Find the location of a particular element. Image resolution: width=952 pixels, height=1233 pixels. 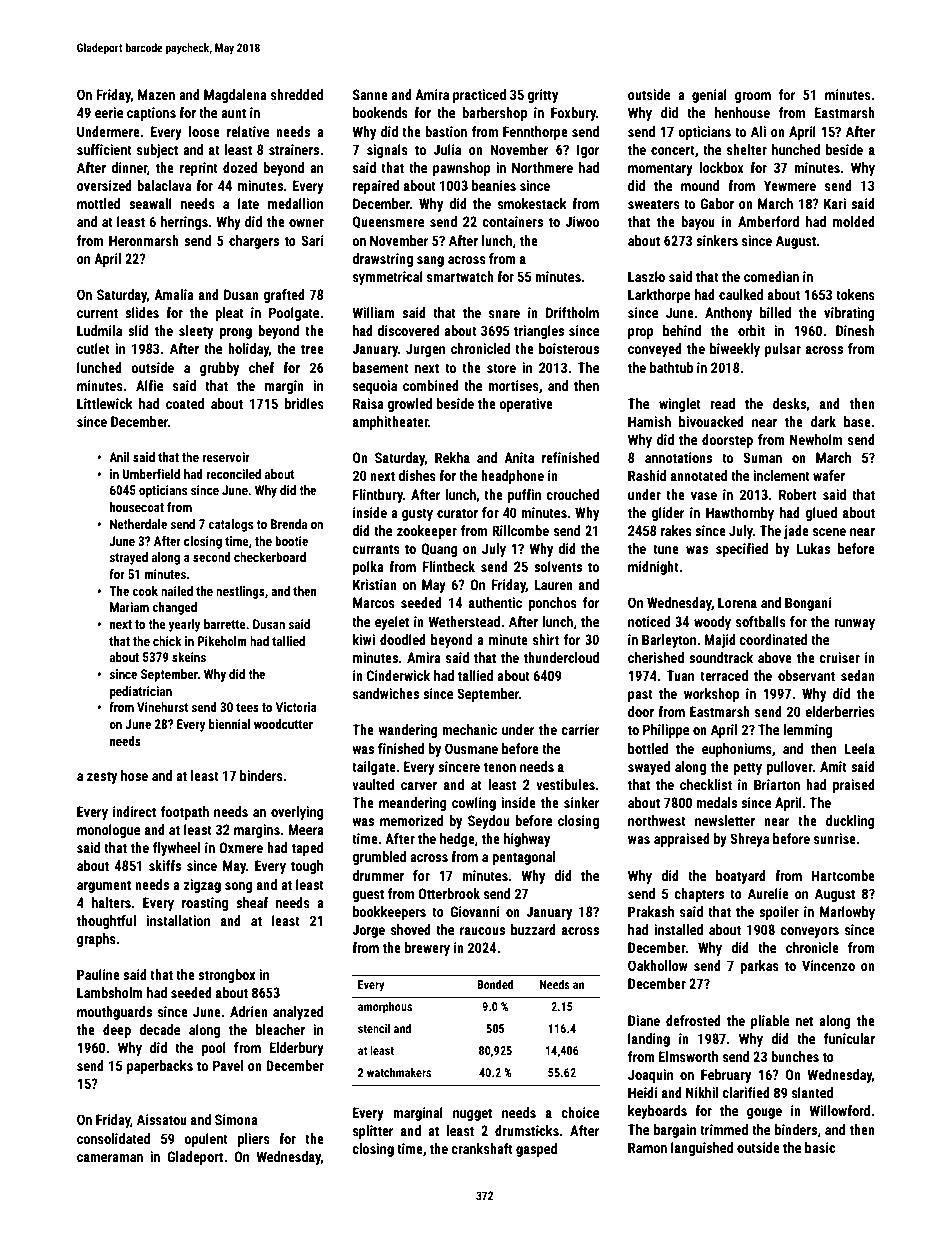

Bonded is located at coordinates (495, 984).
